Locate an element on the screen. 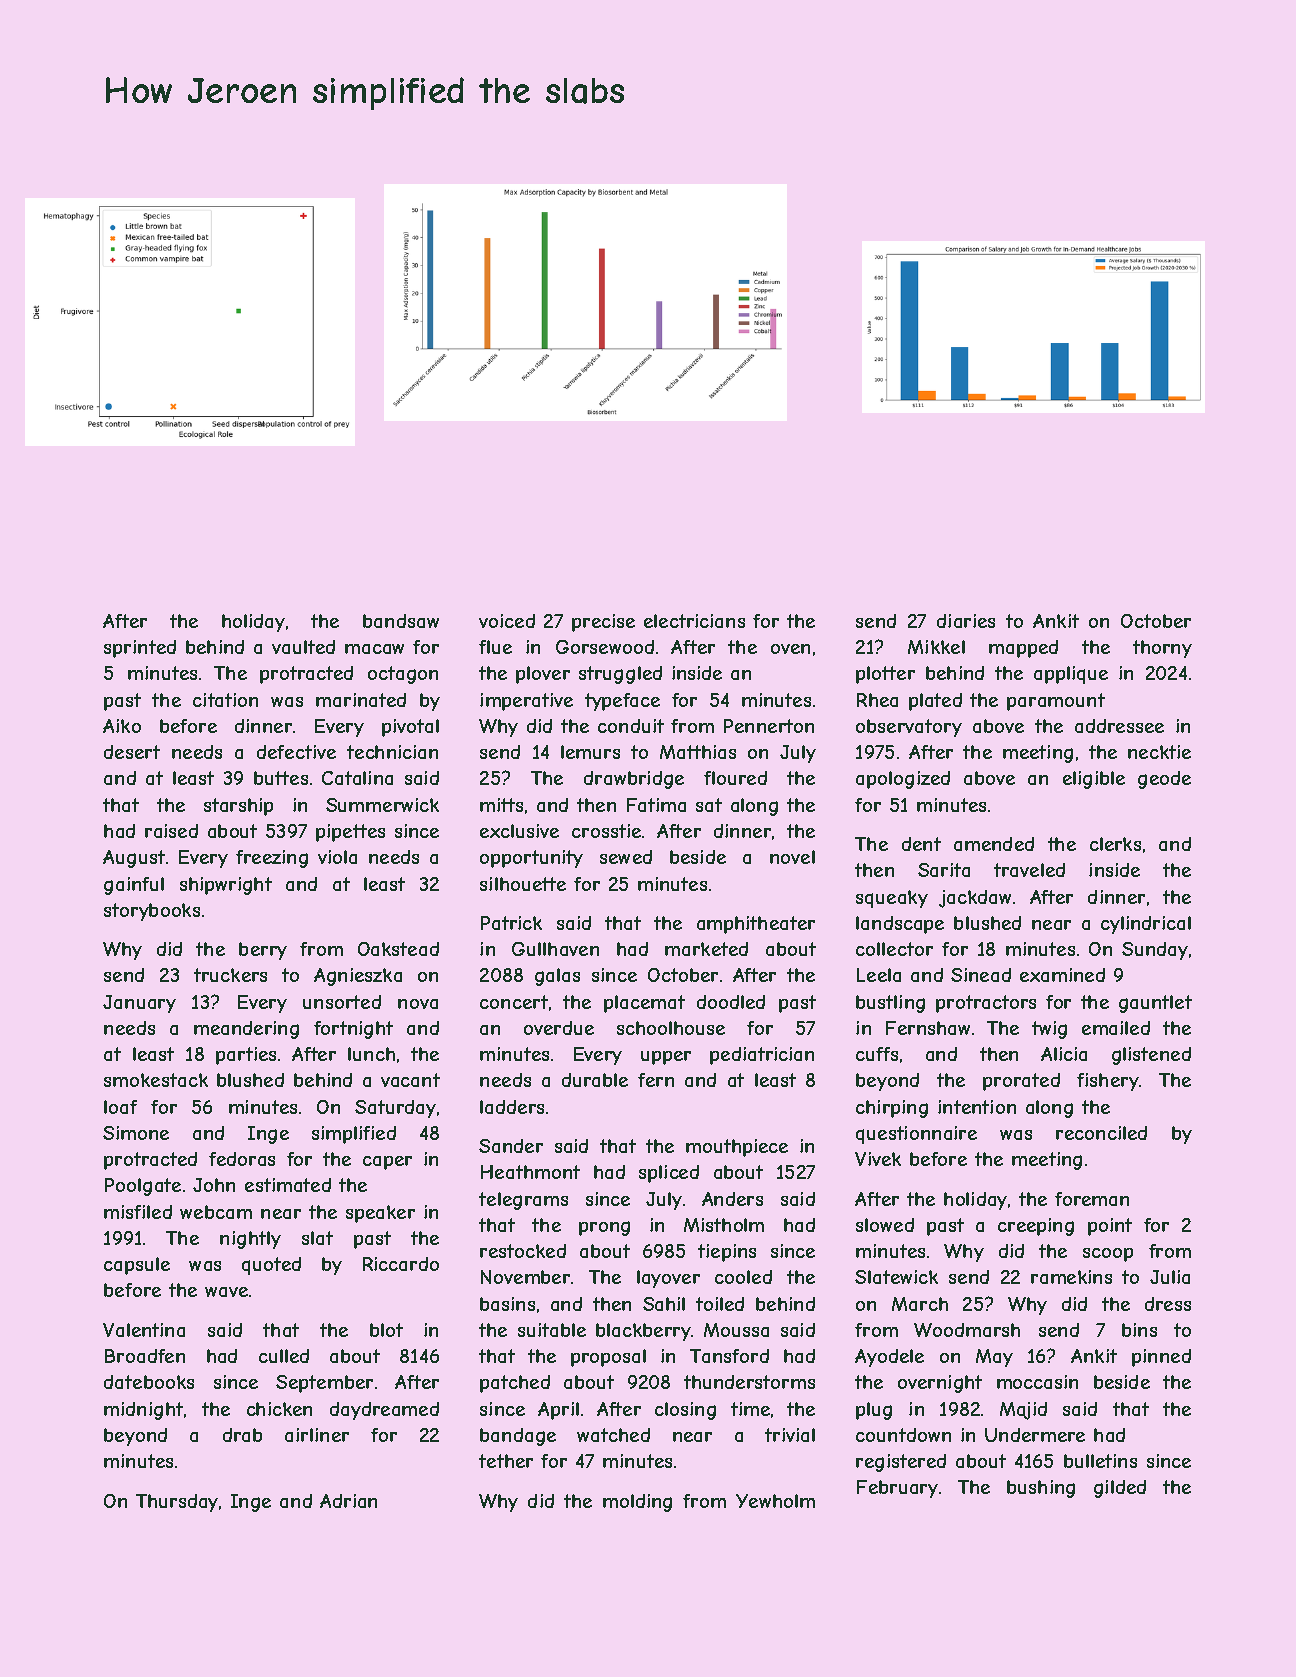 The width and height of the screenshot is (1296, 1677). concert is located at coordinates (514, 1002).
